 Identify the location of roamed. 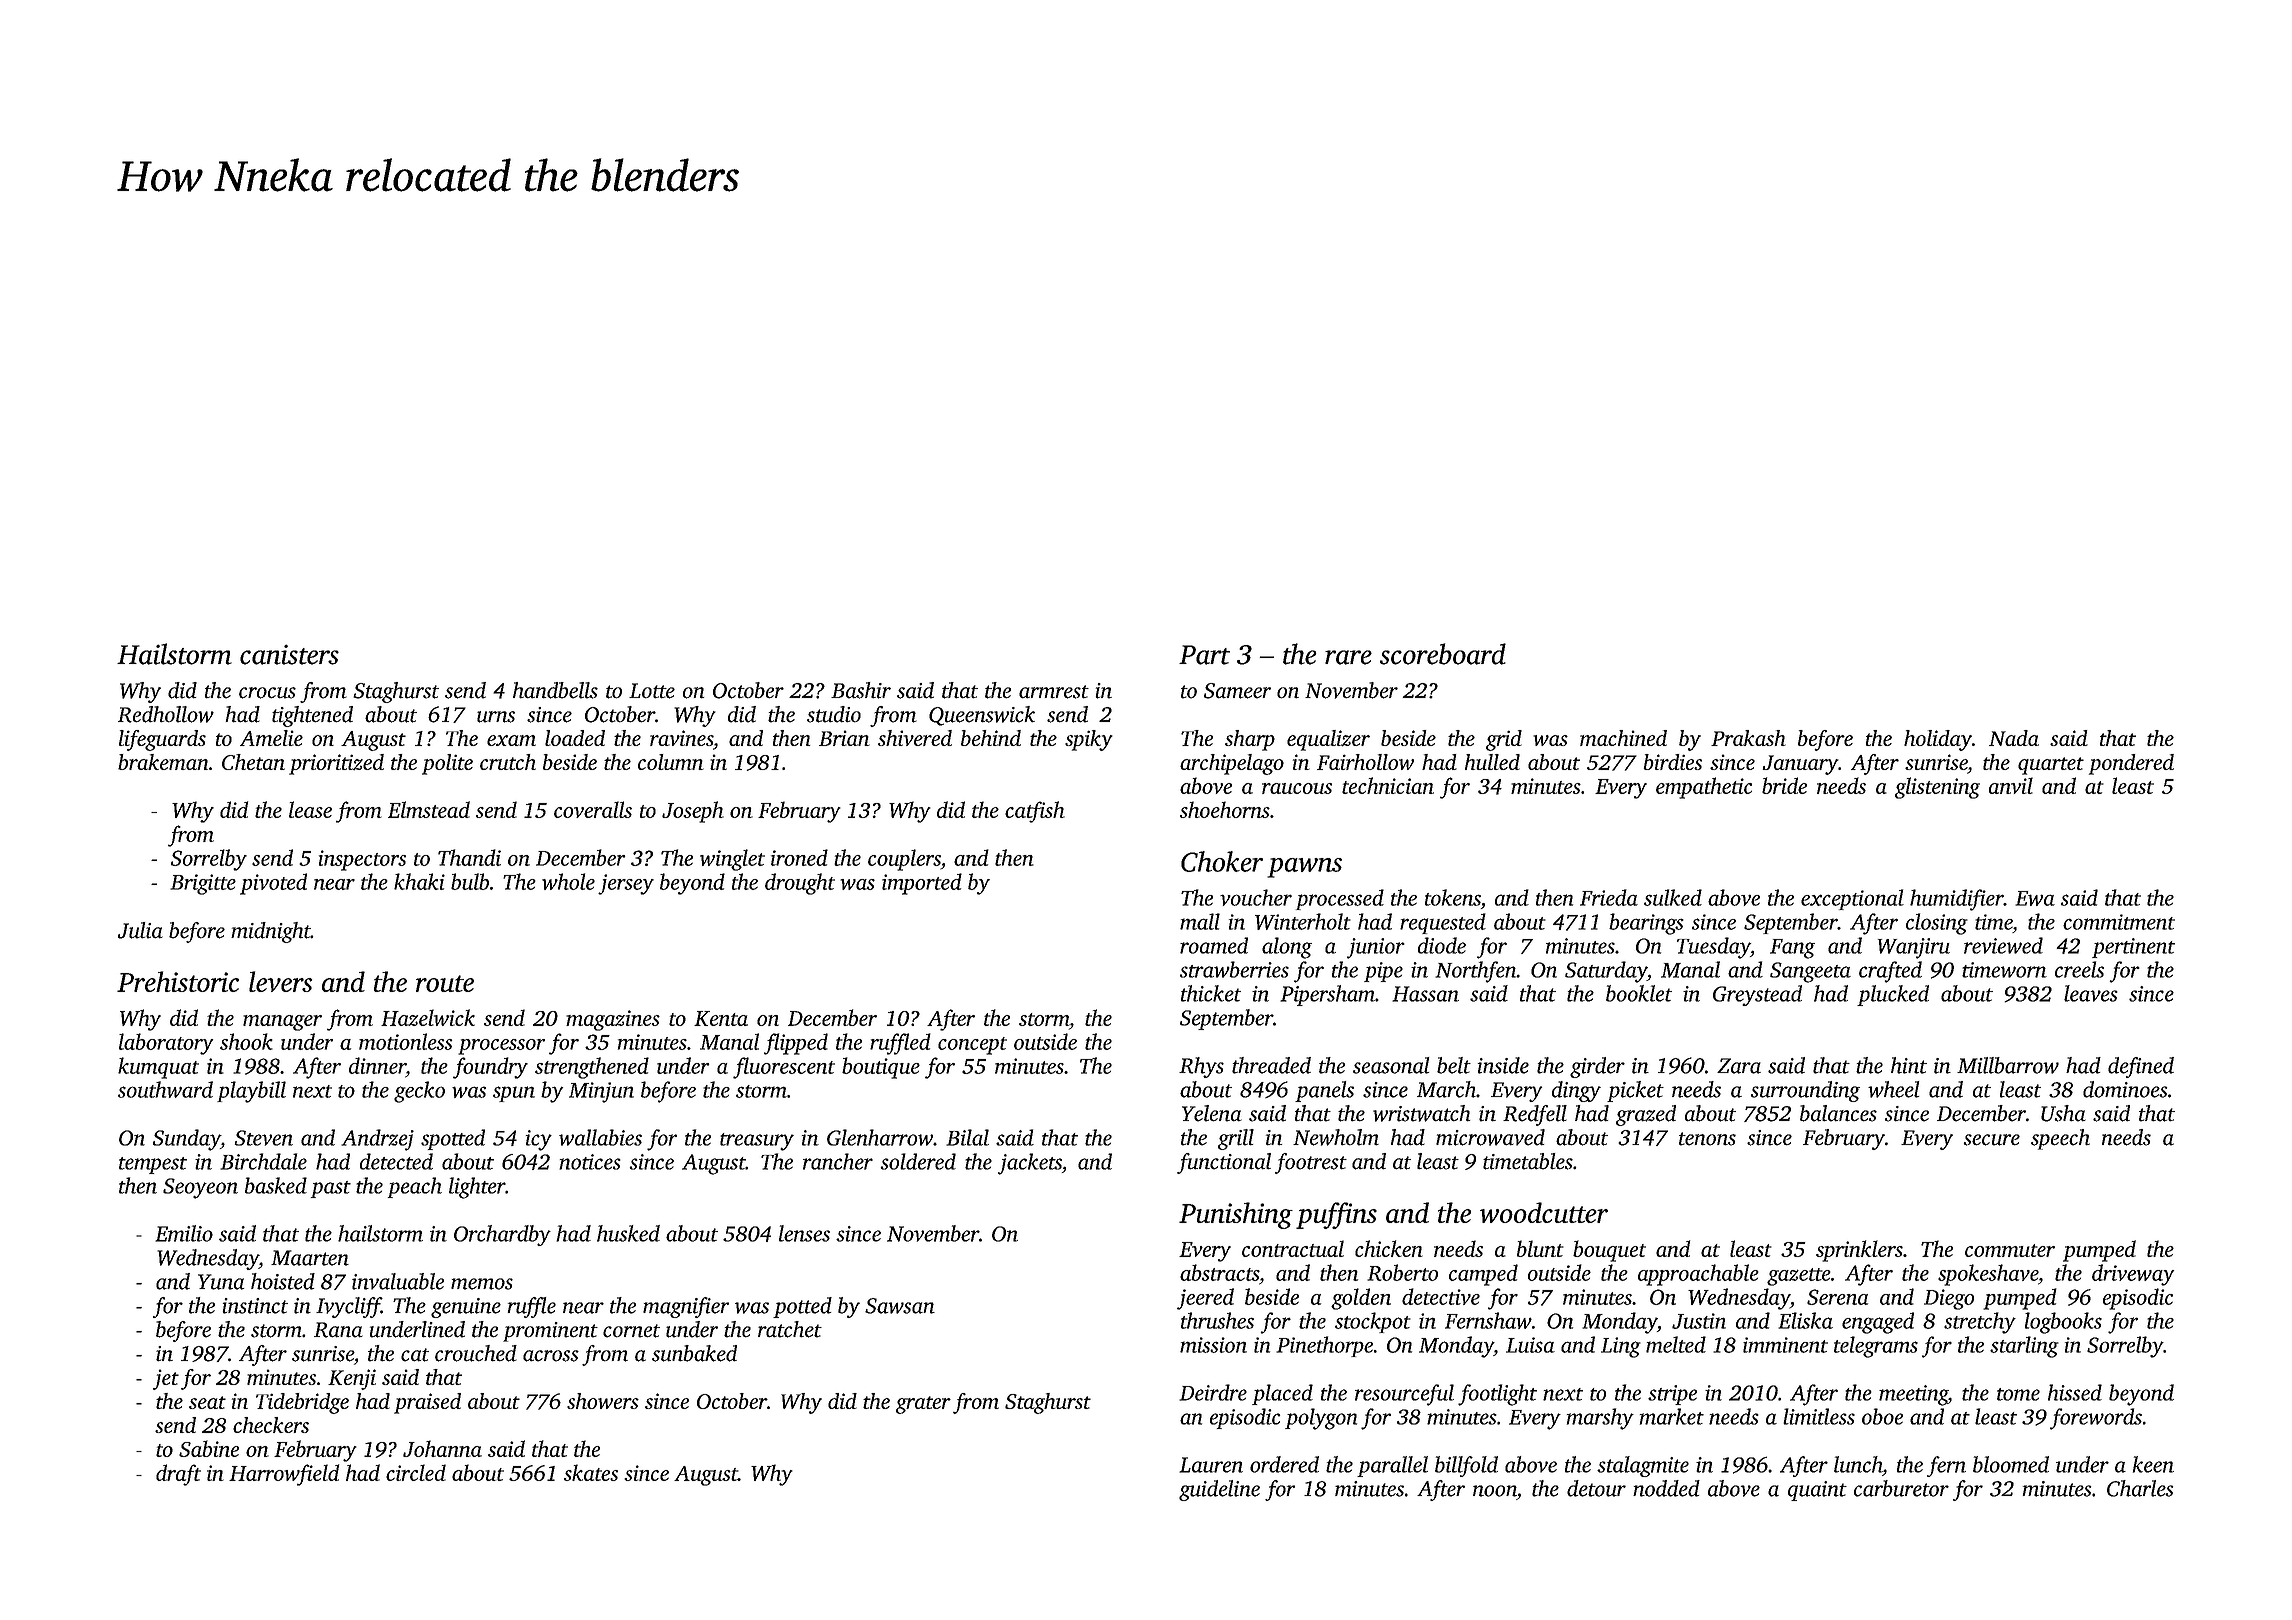
(1214, 945).
